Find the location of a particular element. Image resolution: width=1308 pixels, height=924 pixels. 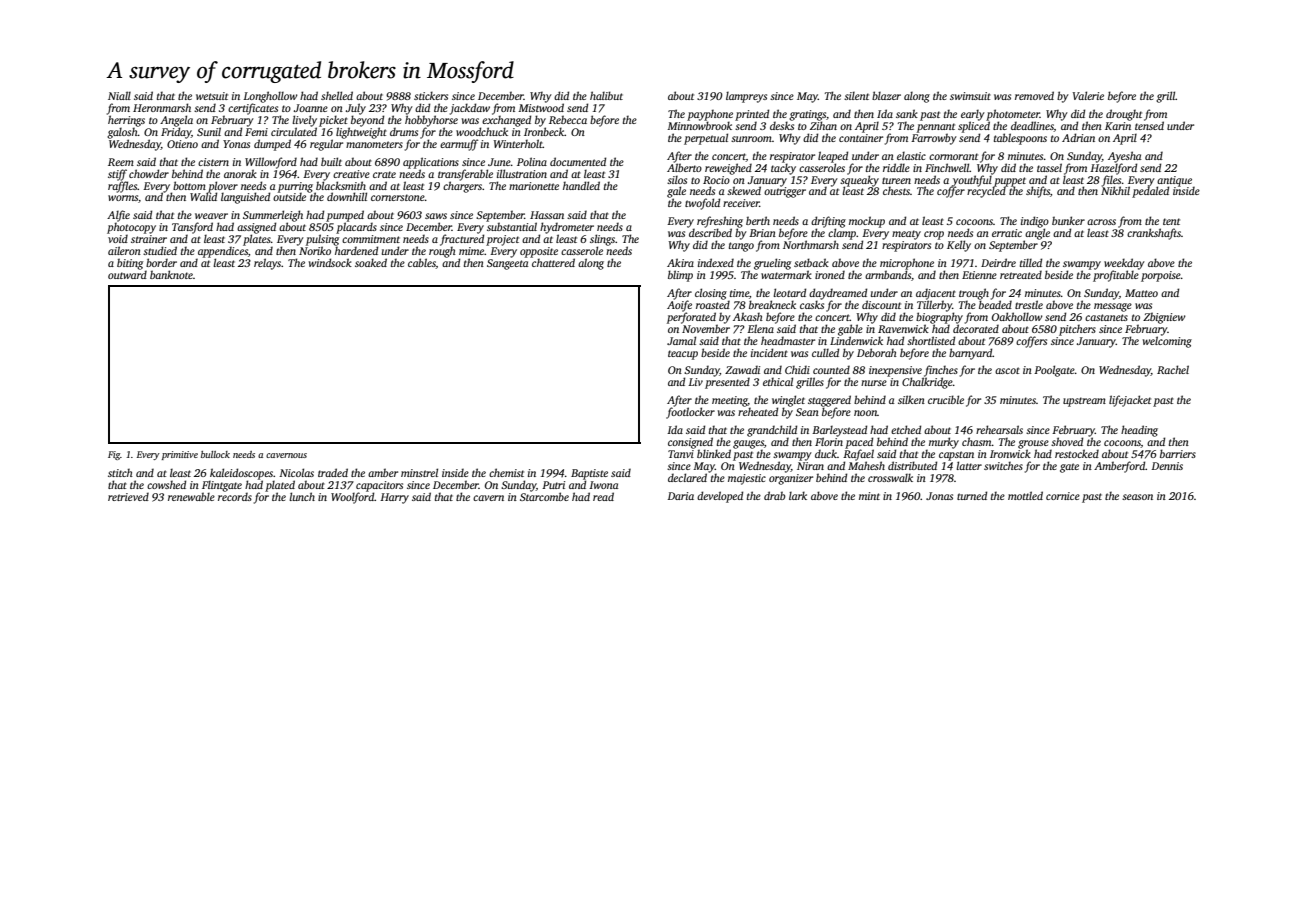

profitable is located at coordinates (1116, 276).
